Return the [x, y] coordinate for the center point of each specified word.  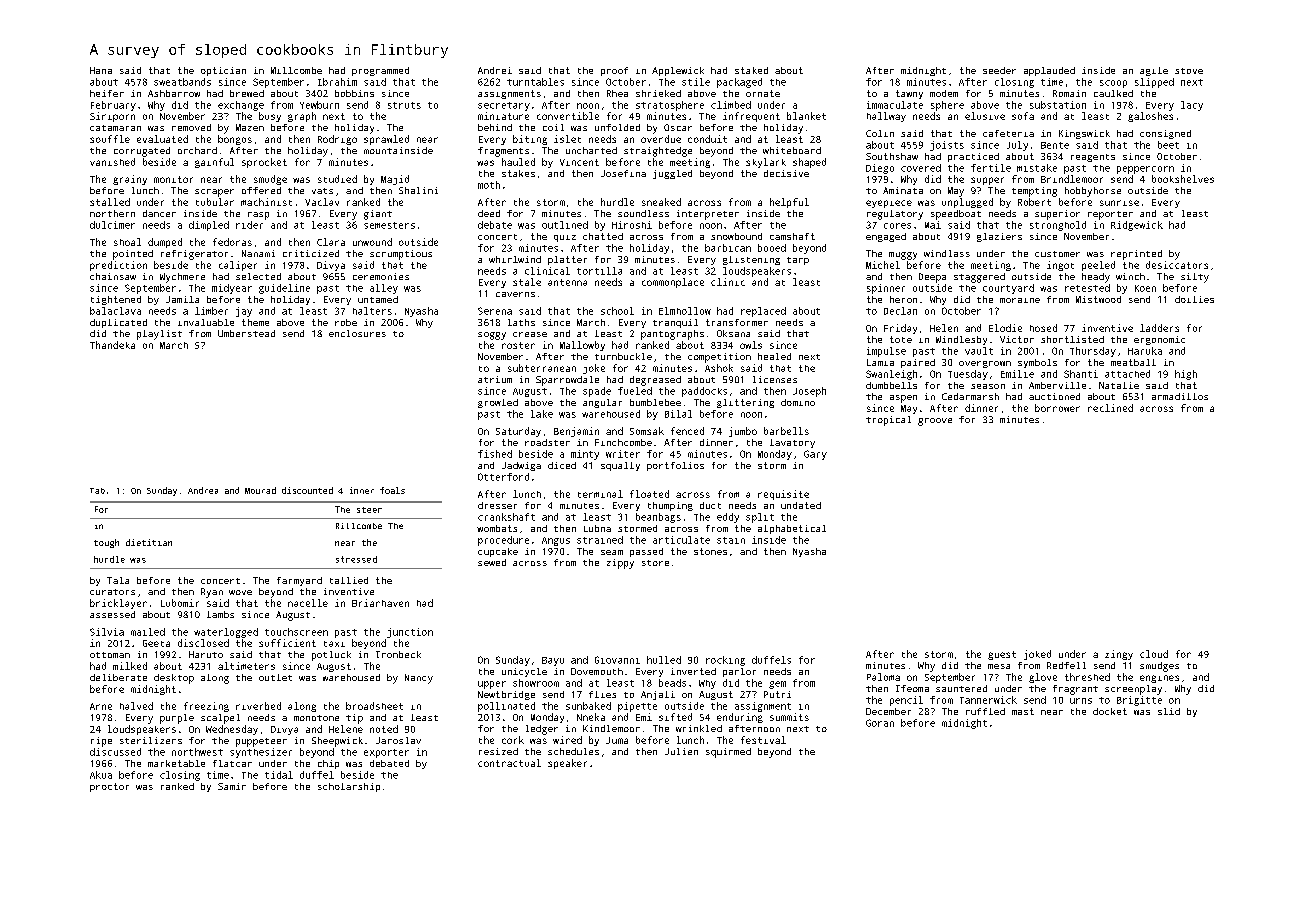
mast [1023, 711]
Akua [101, 775]
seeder [999, 70]
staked [751, 70]
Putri [777, 694]
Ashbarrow [174, 93]
